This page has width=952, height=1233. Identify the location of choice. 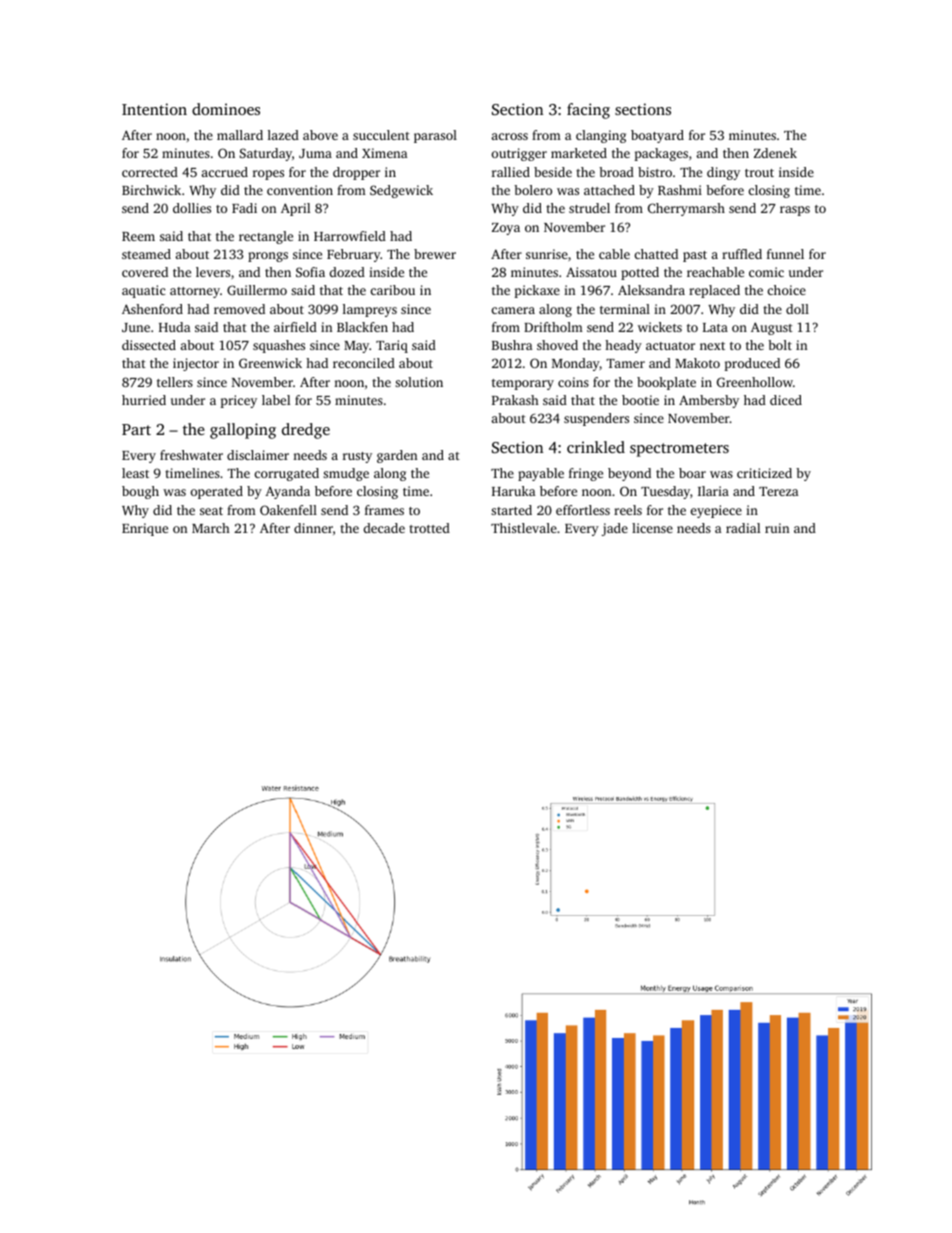
(787, 290).
